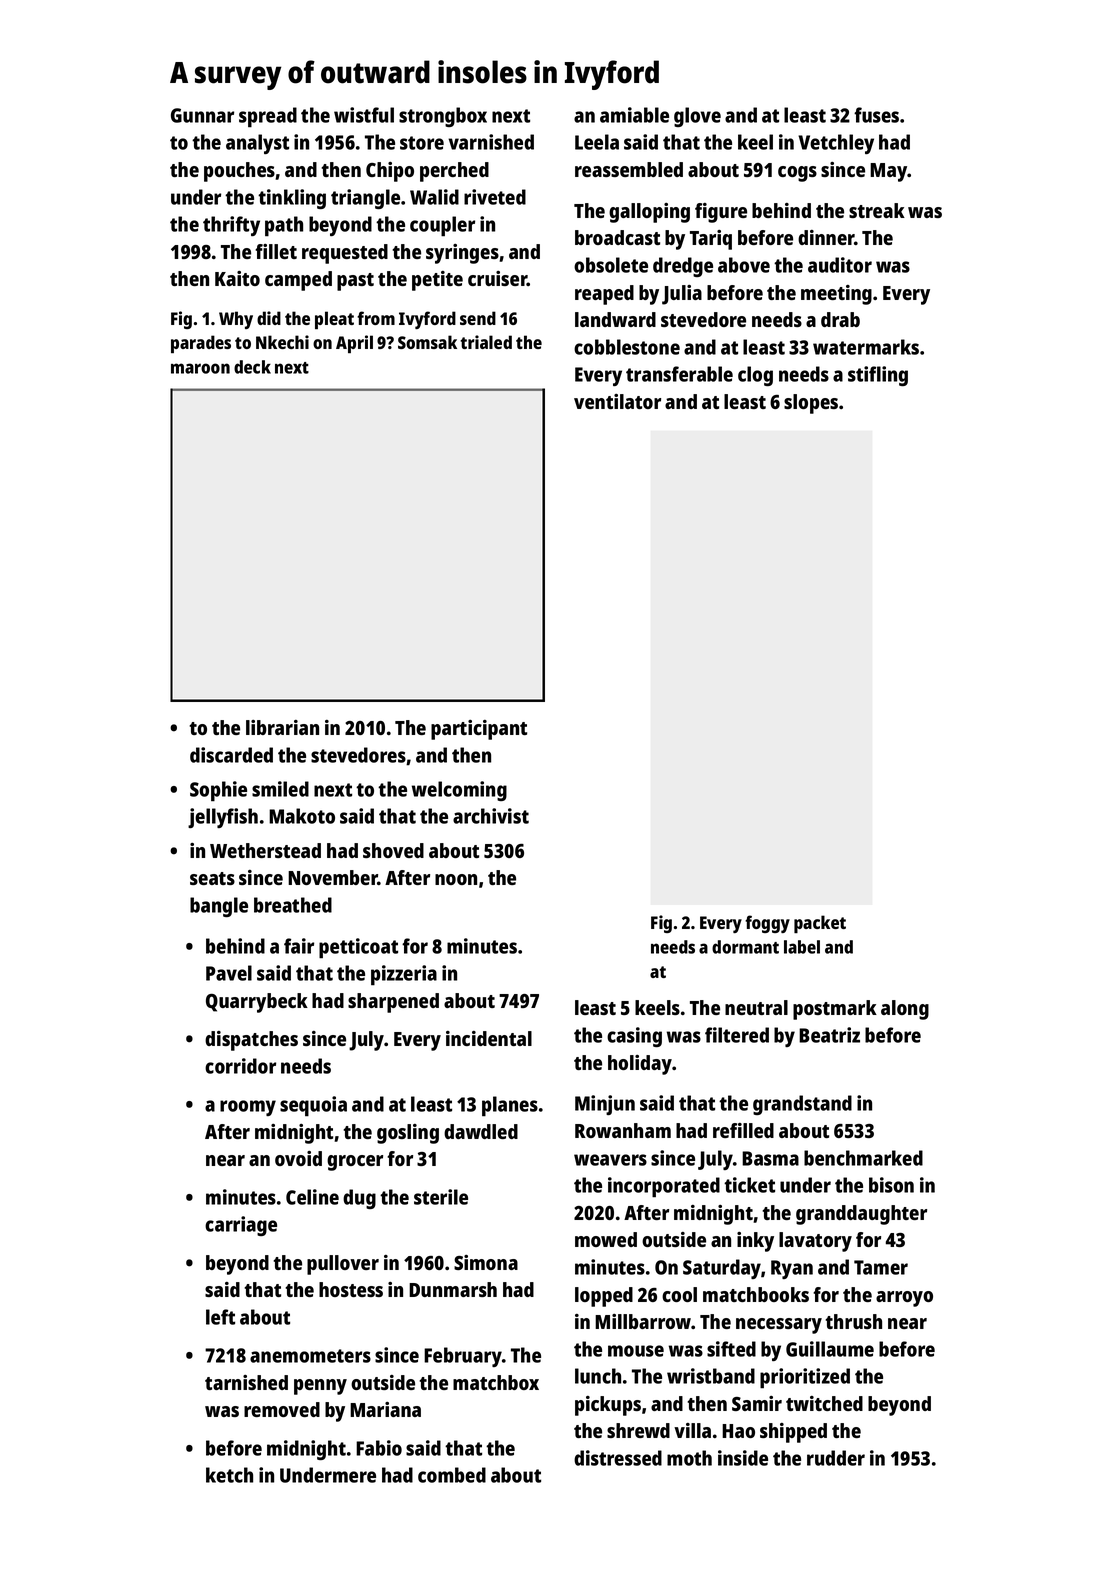 The width and height of the screenshot is (1119, 1590). What do you see at coordinates (202, 115) in the screenshot?
I see `Gunnar` at bounding box center [202, 115].
